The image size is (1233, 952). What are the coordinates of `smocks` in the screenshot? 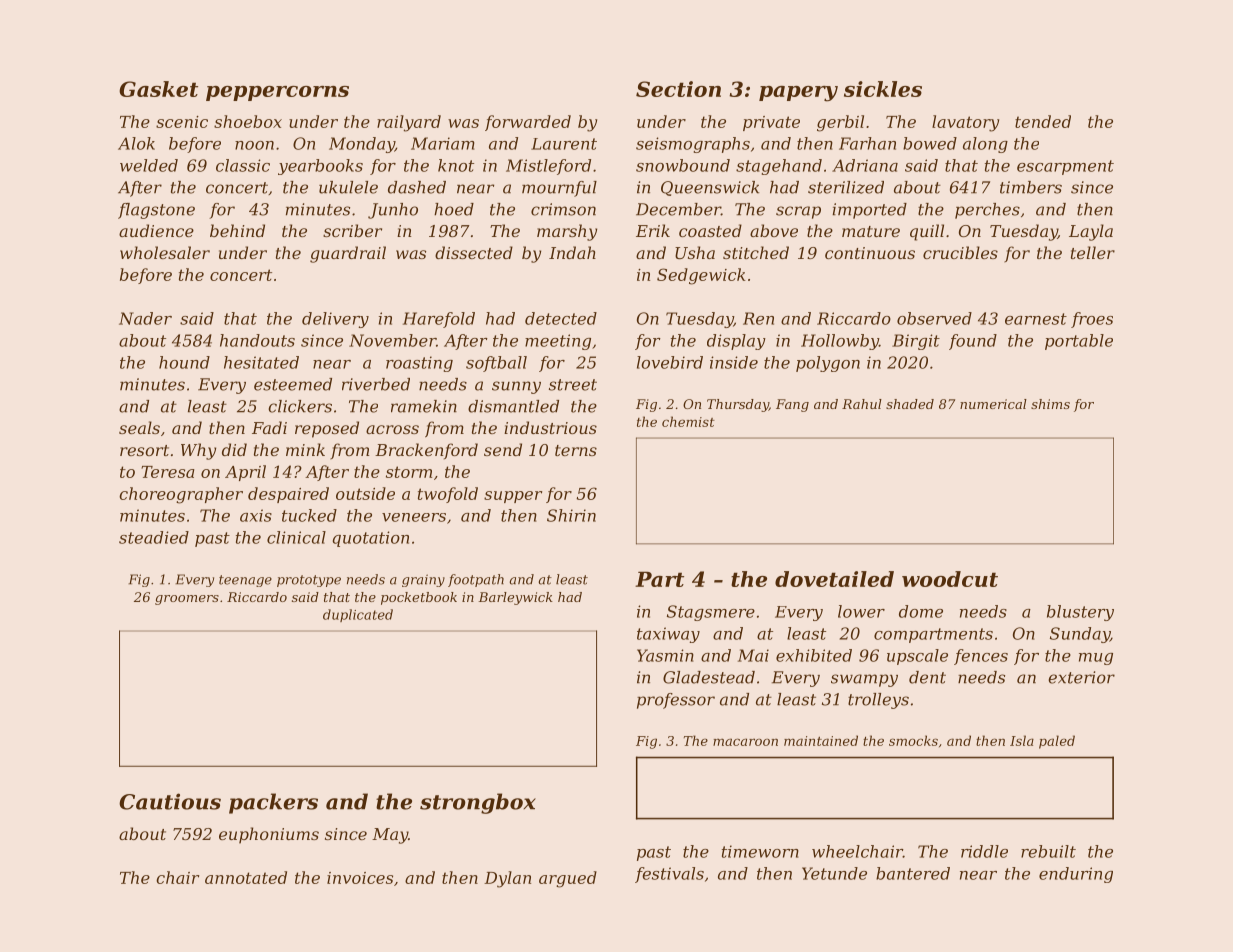 It's located at (913, 740).
